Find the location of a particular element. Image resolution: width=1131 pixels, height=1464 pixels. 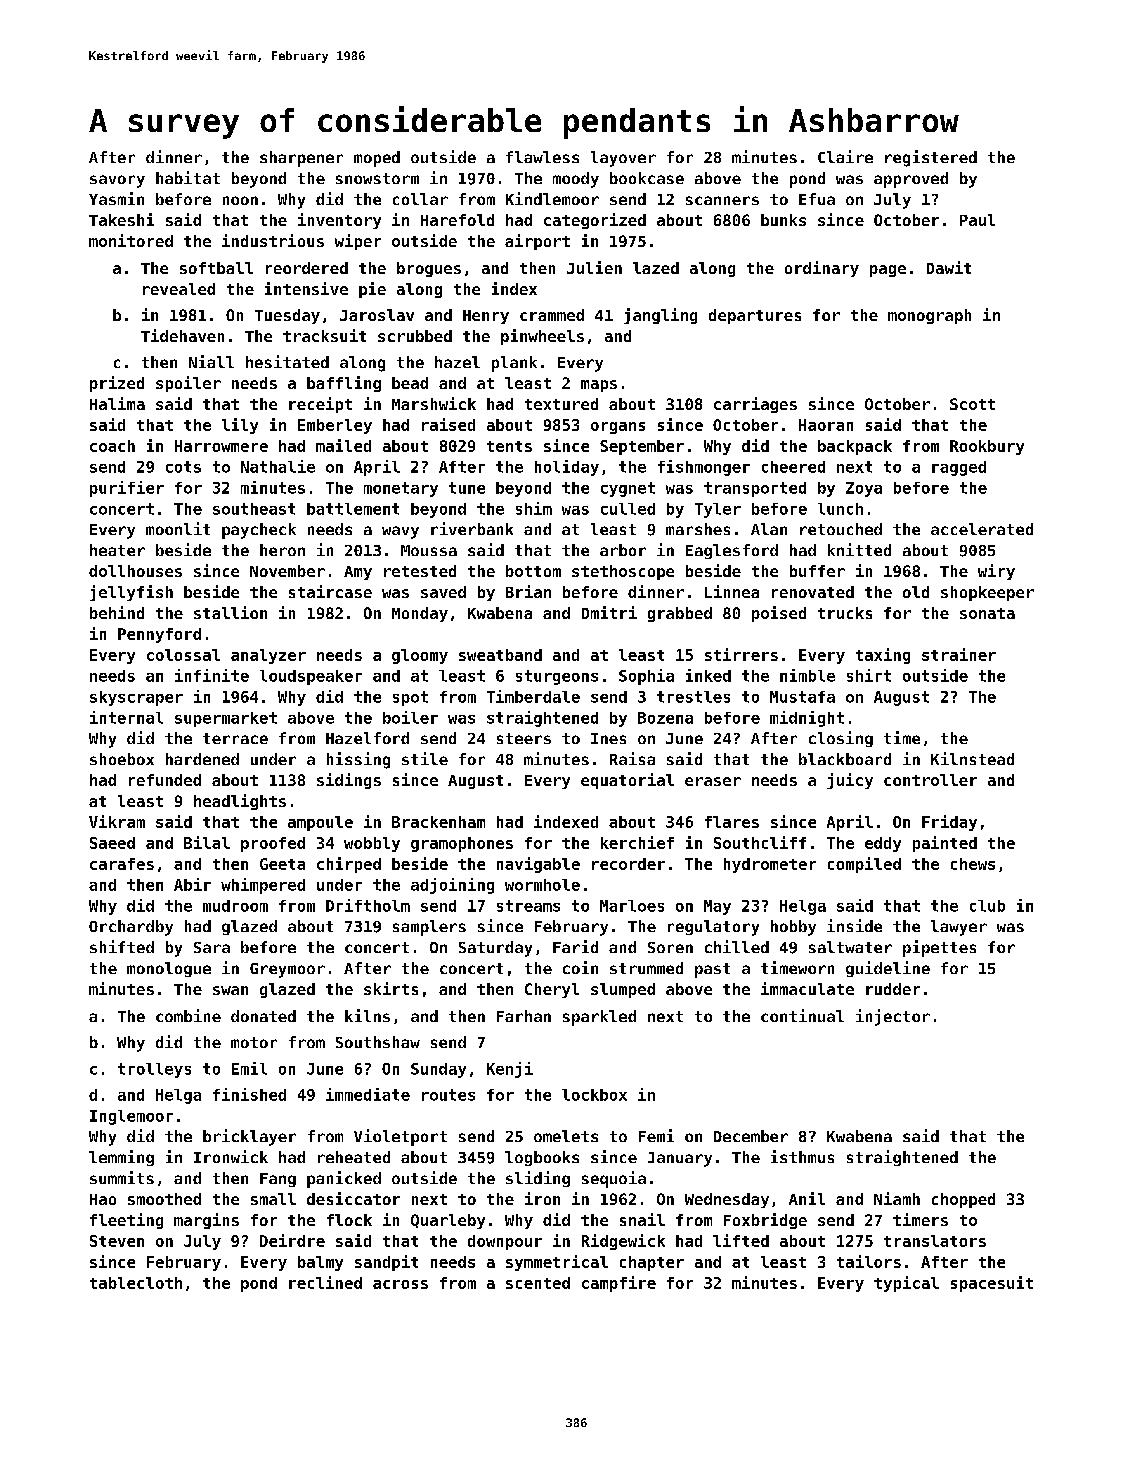

trolleys is located at coordinates (154, 1070).
